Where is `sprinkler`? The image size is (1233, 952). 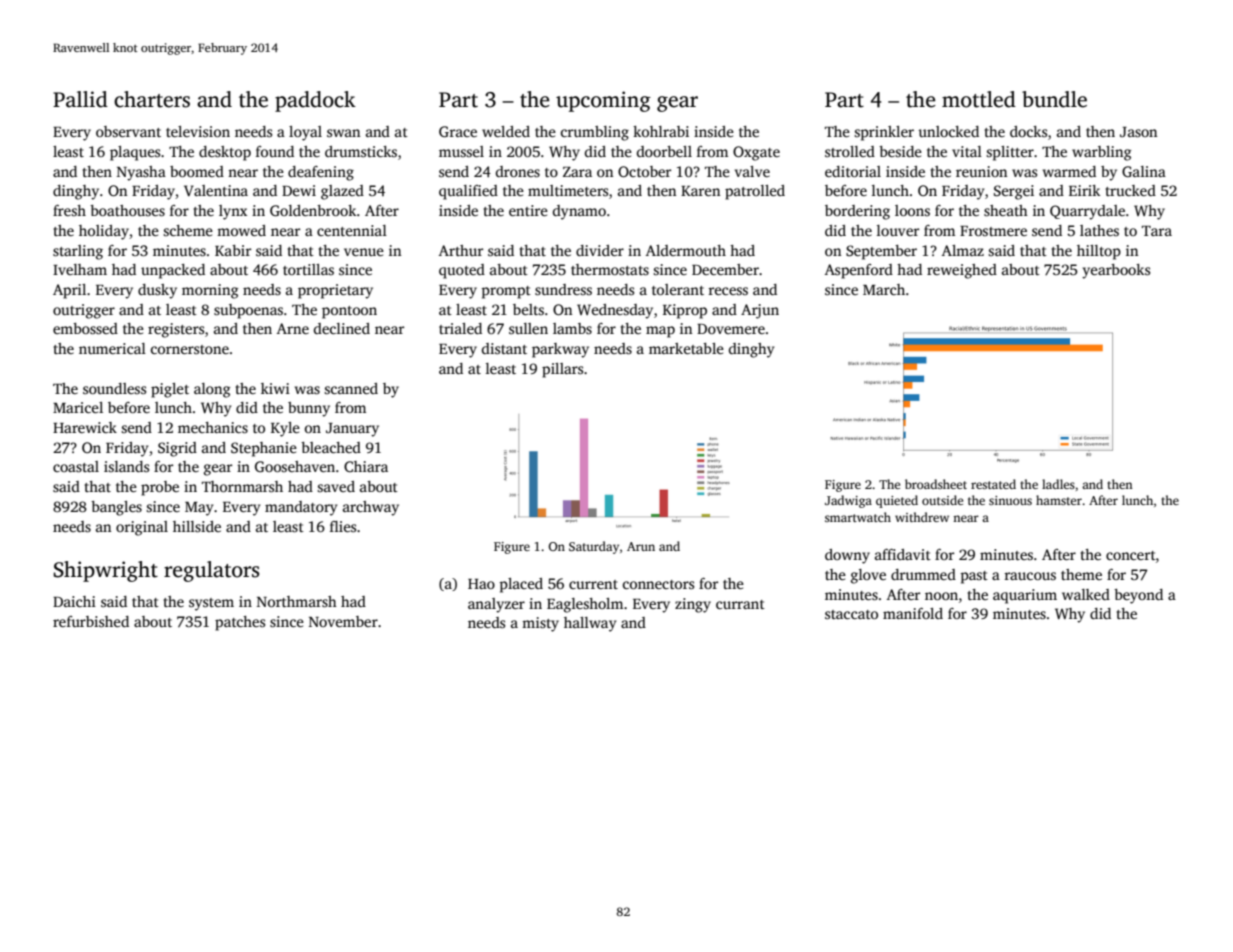 sprinkler is located at coordinates (884, 133).
